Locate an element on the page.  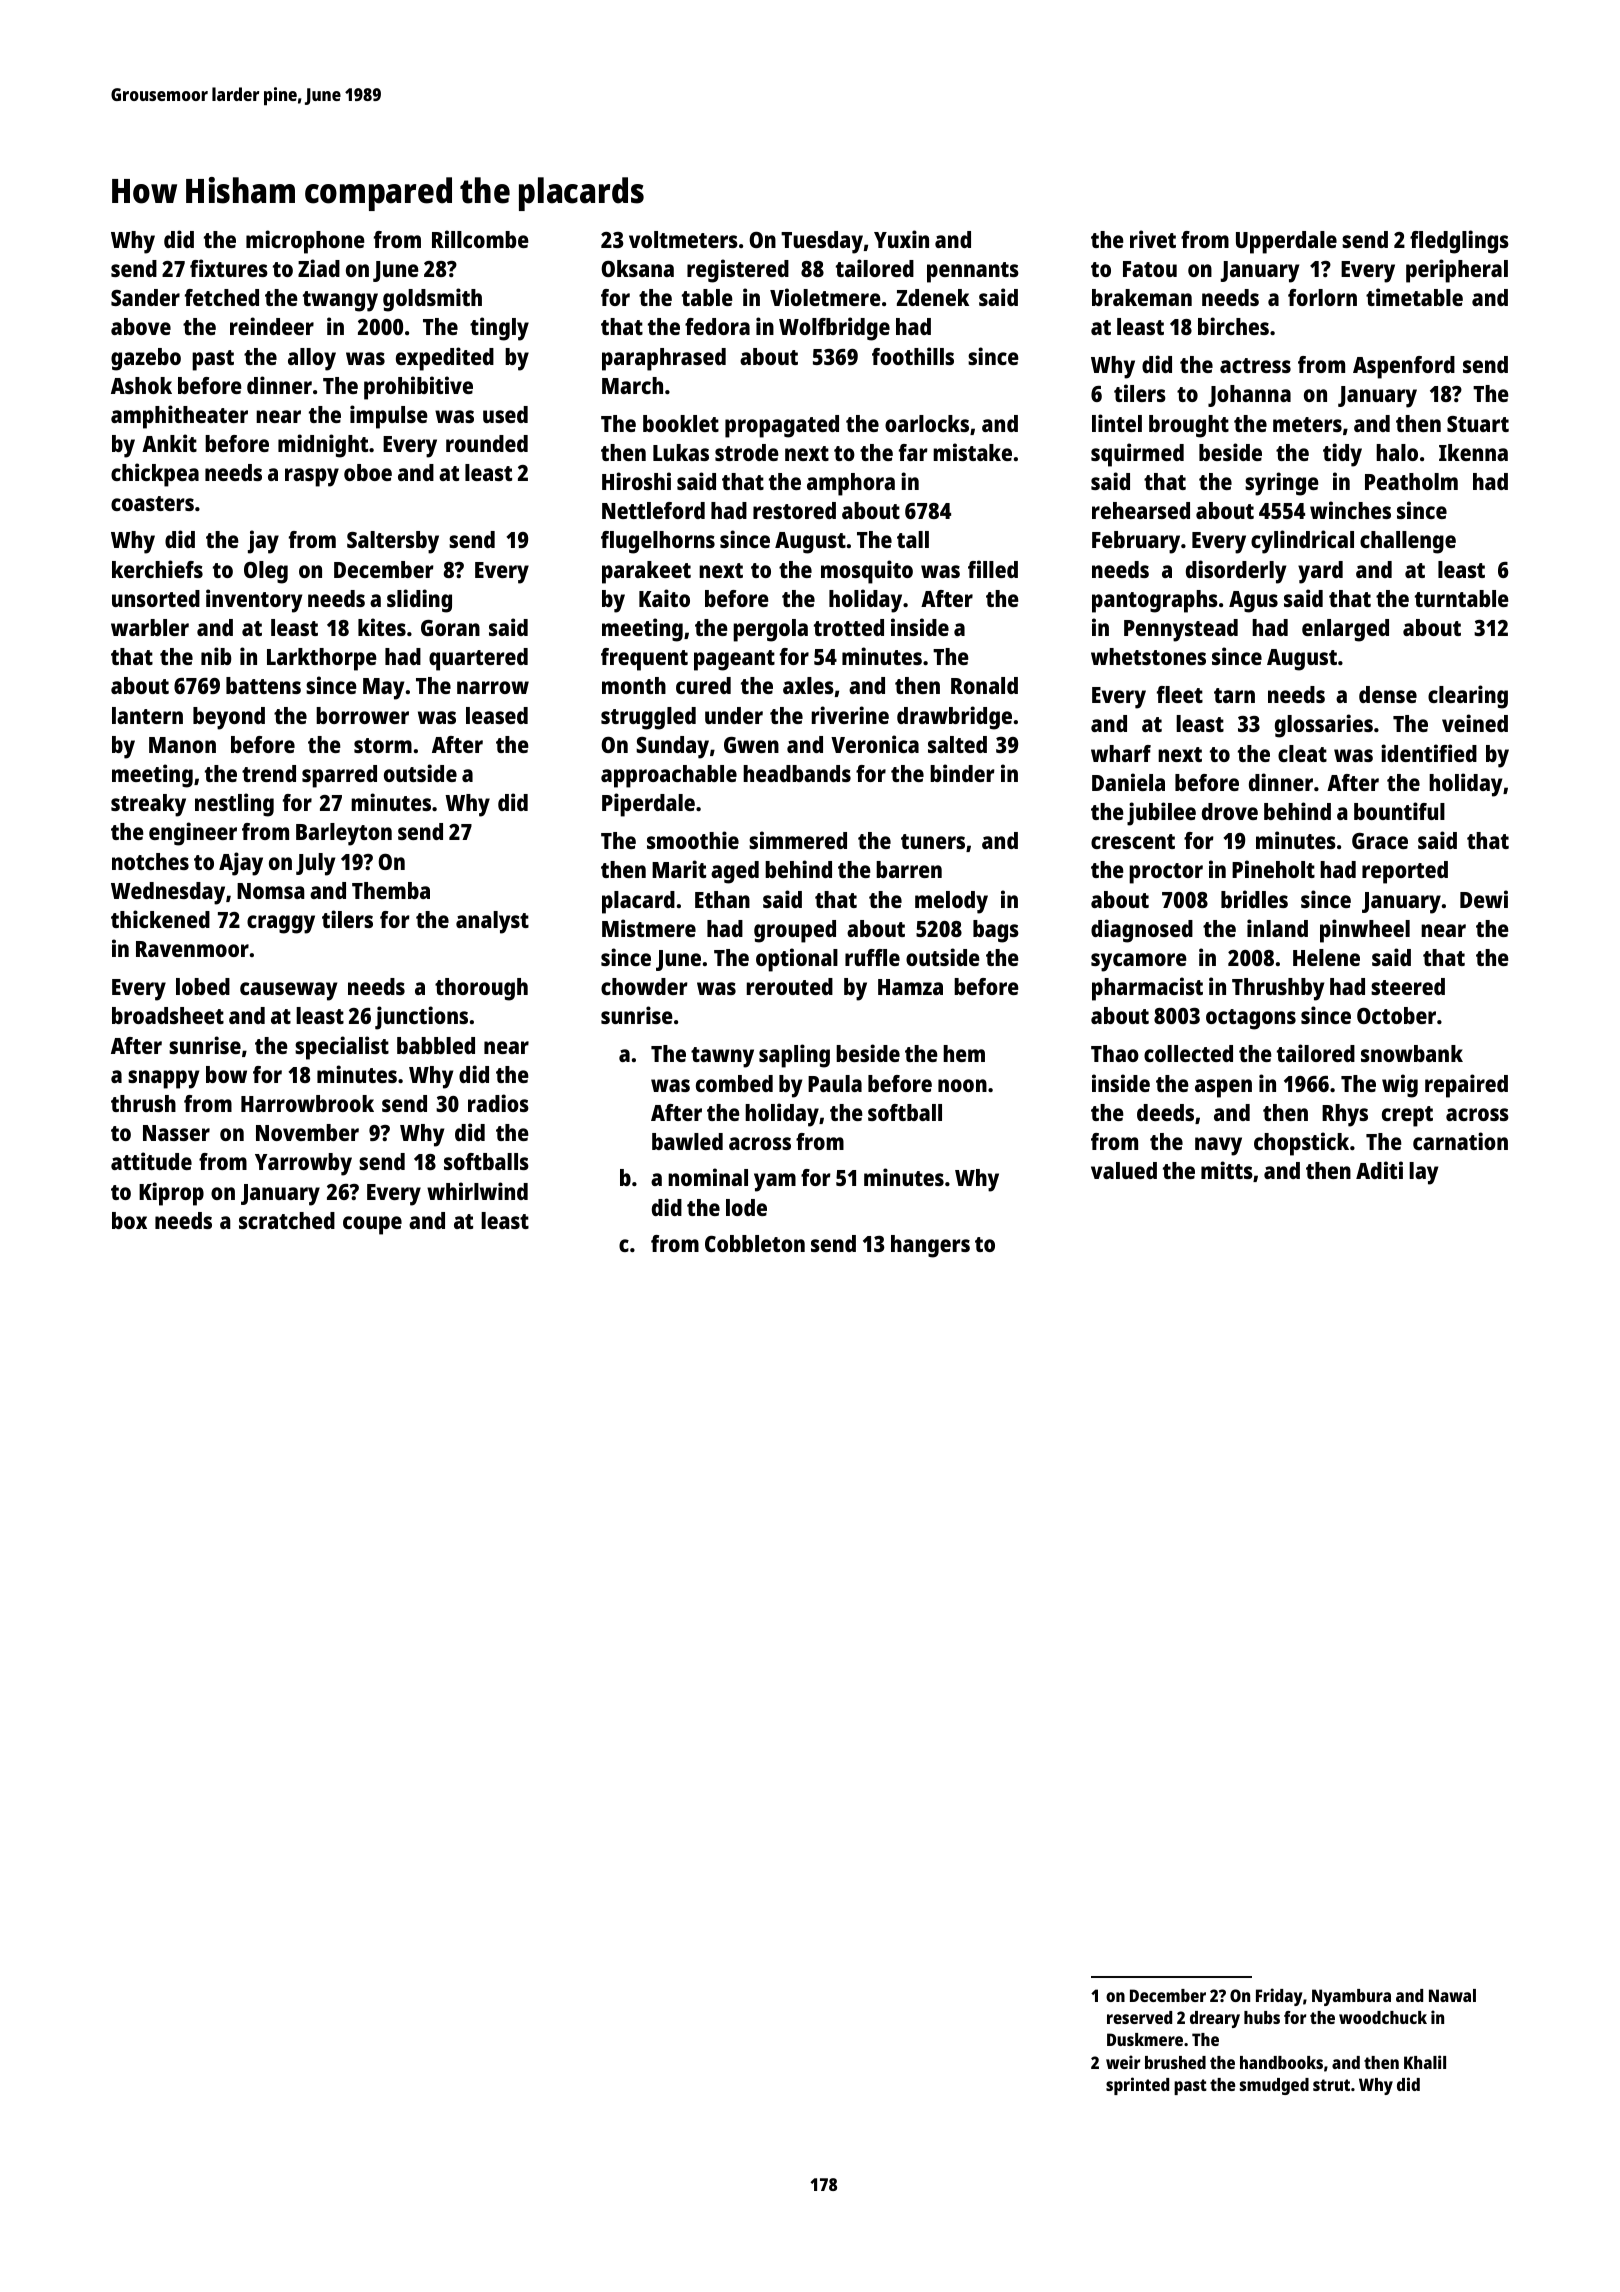
Upperdale is located at coordinates (1286, 242).
